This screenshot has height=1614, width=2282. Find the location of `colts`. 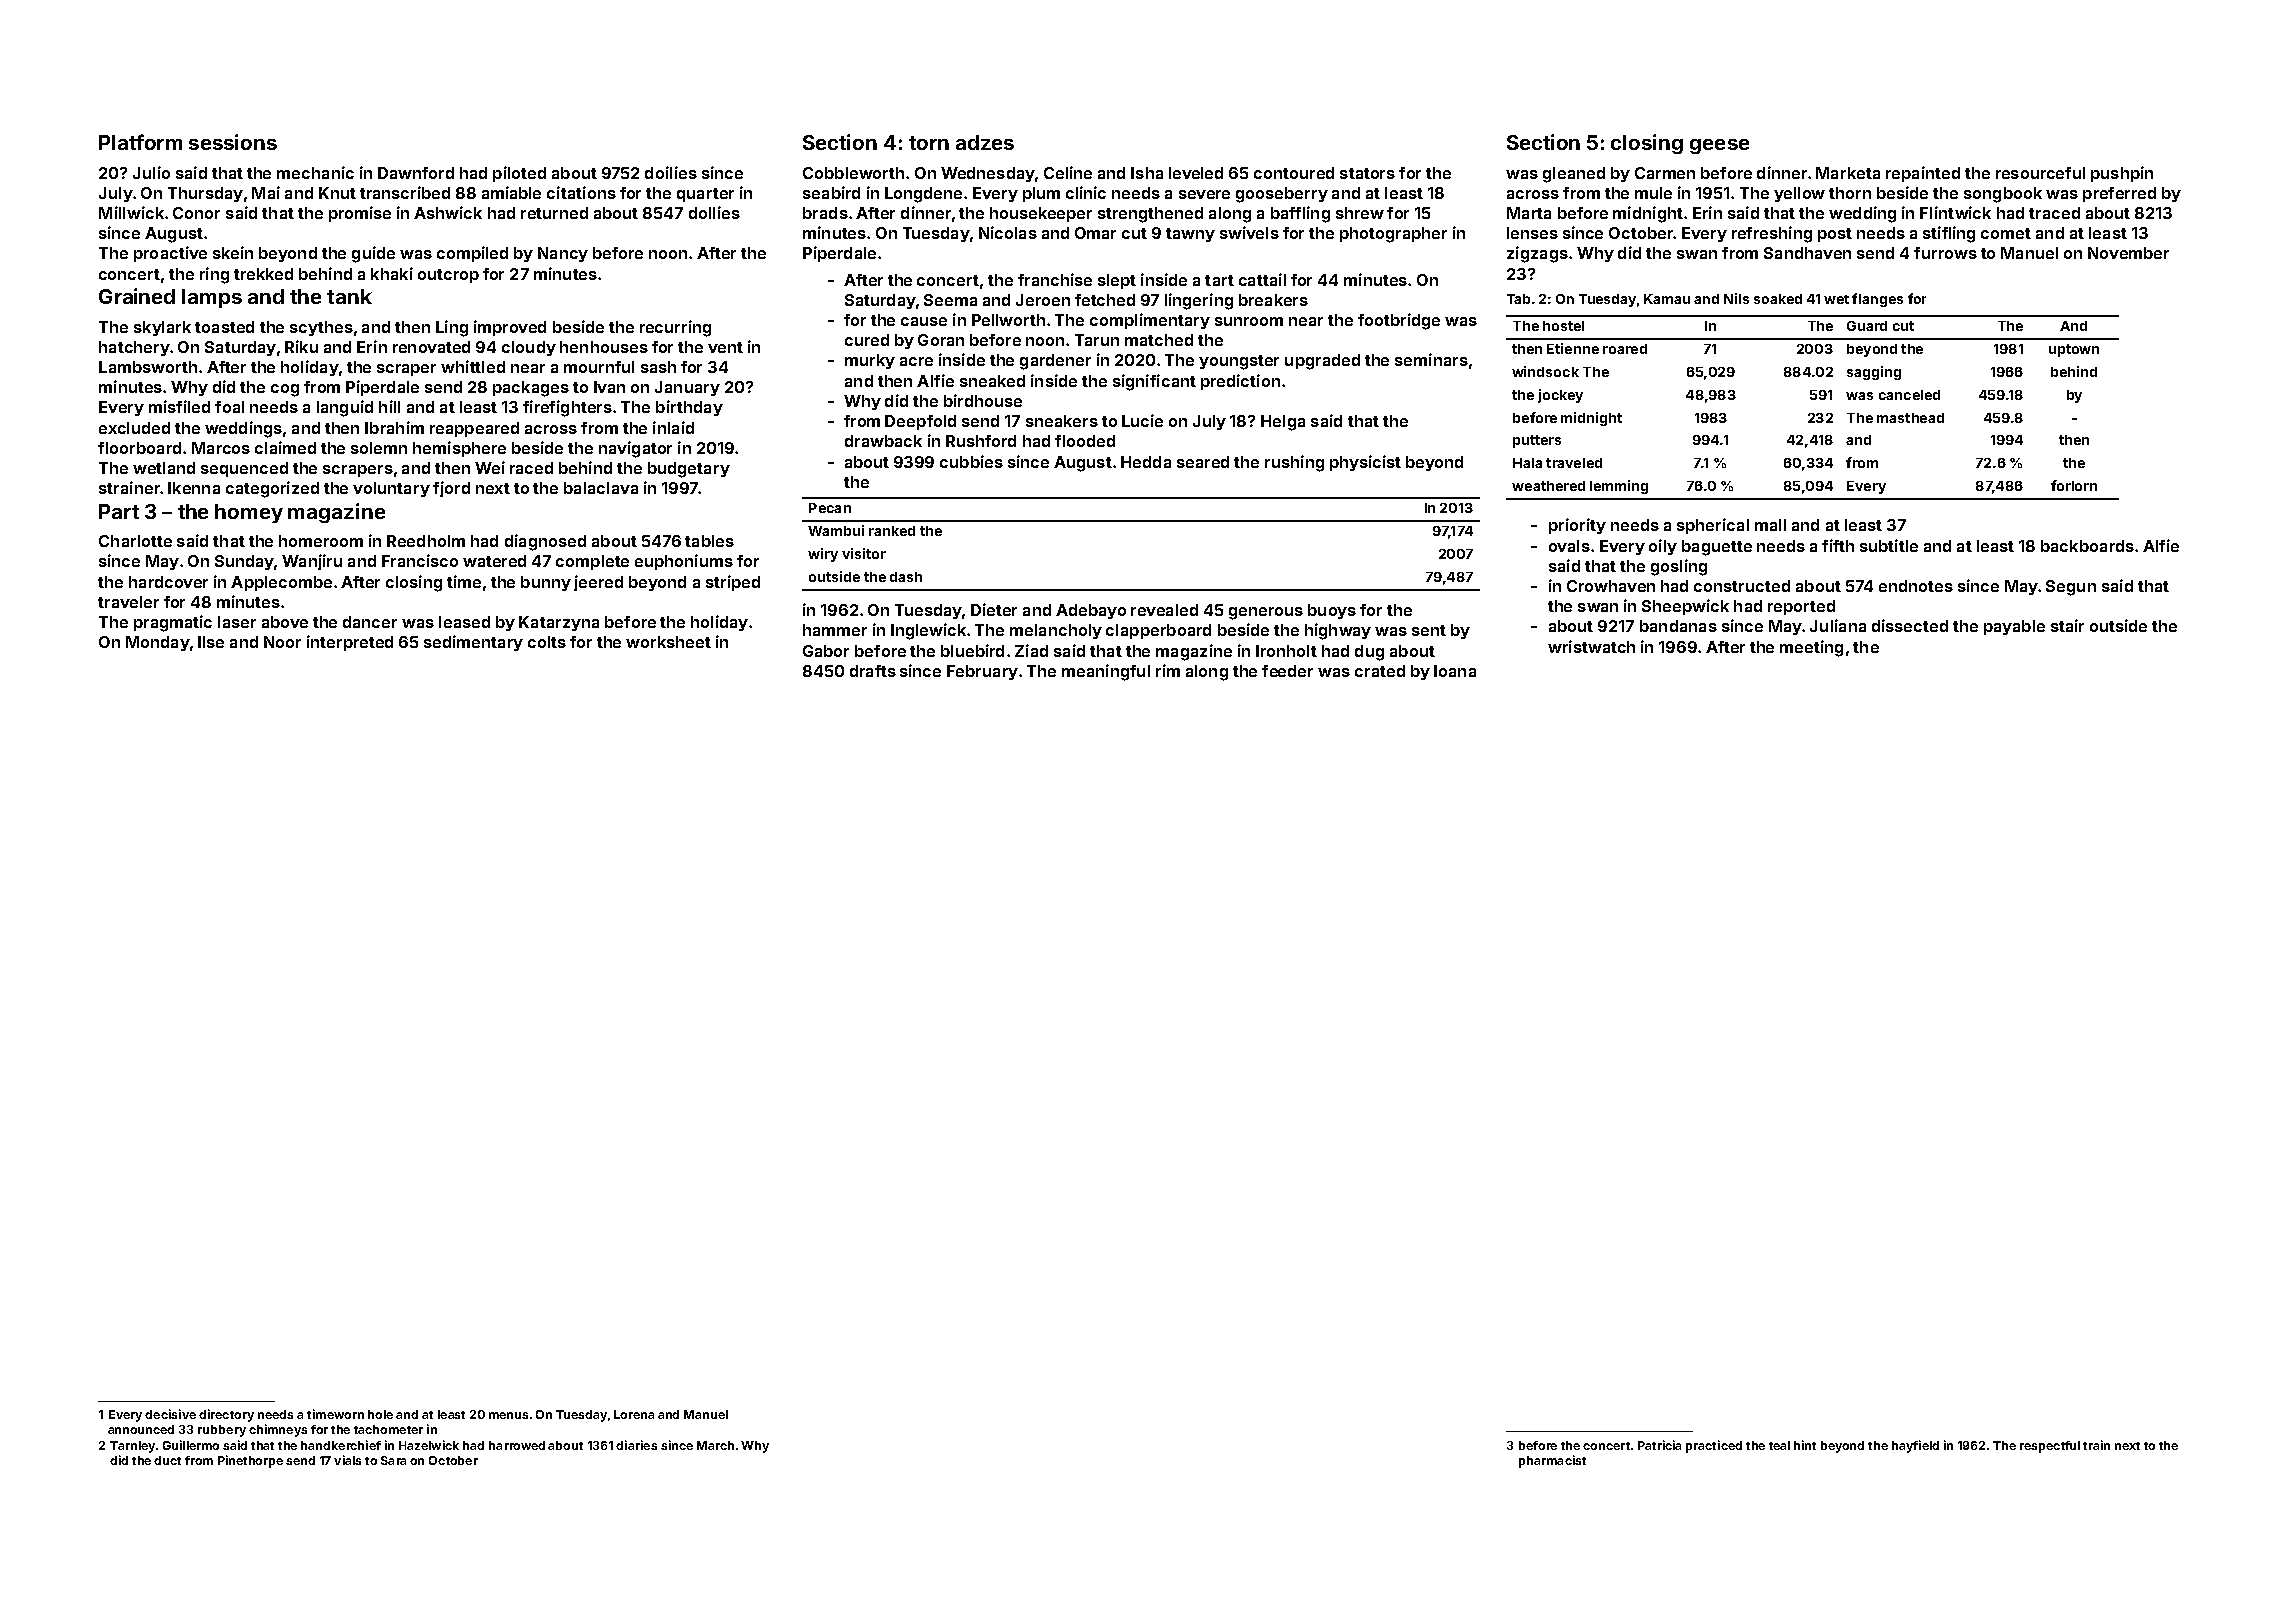

colts is located at coordinates (547, 642).
